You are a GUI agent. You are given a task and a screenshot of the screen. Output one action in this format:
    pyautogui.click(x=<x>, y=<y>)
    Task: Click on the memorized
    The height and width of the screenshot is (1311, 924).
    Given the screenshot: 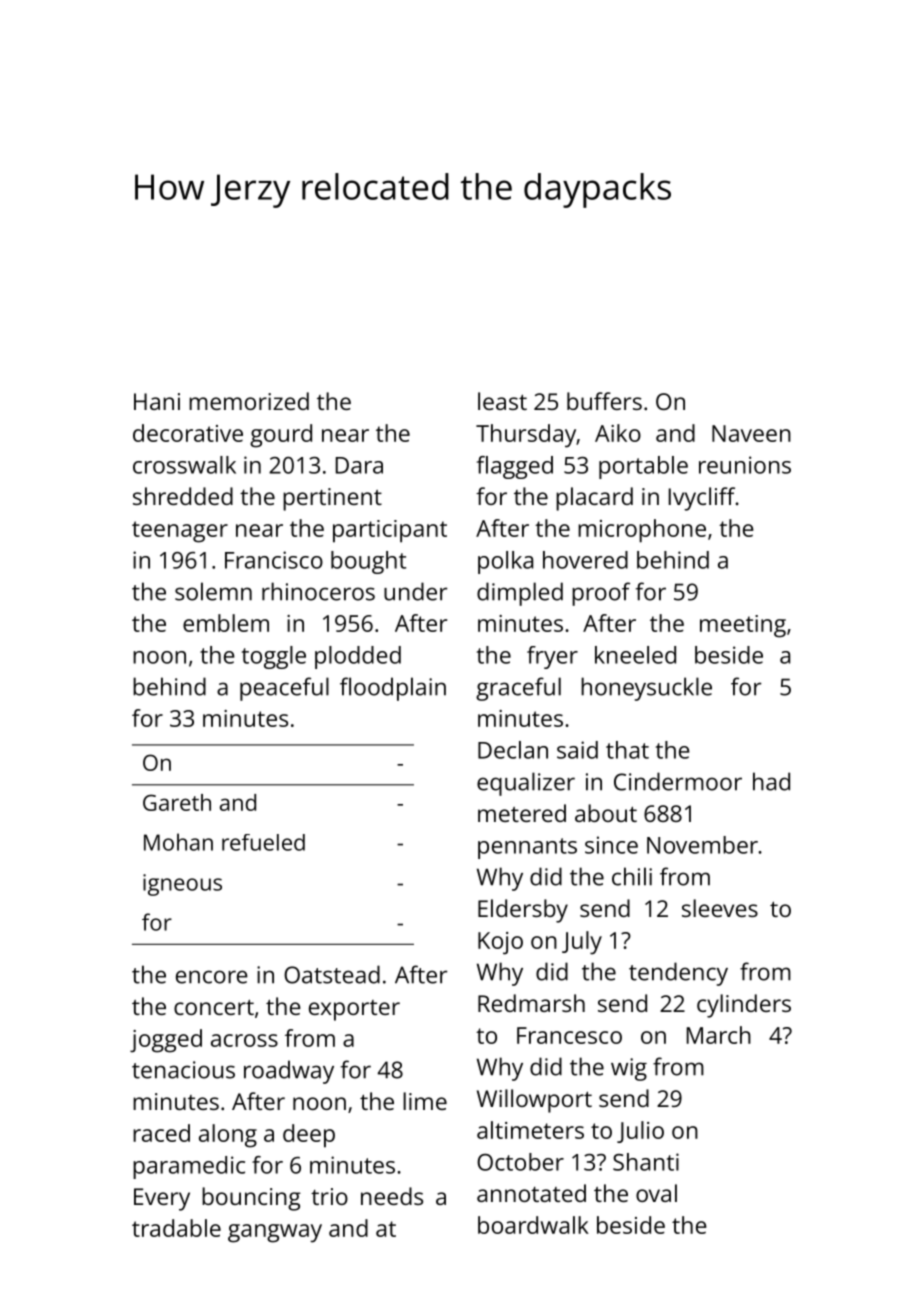 What is the action you would take?
    pyautogui.click(x=249, y=401)
